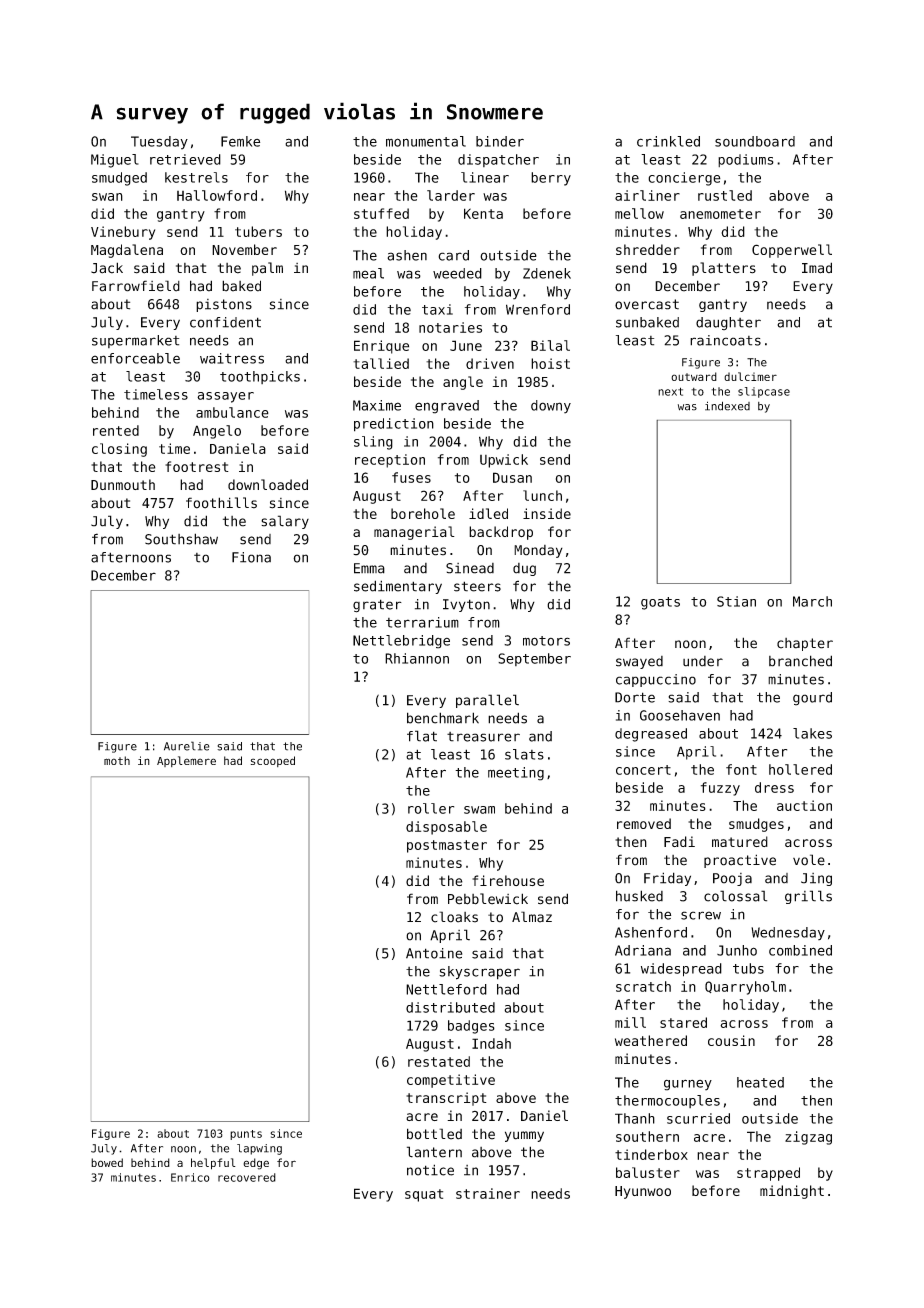  I want to click on March, so click(812, 601).
